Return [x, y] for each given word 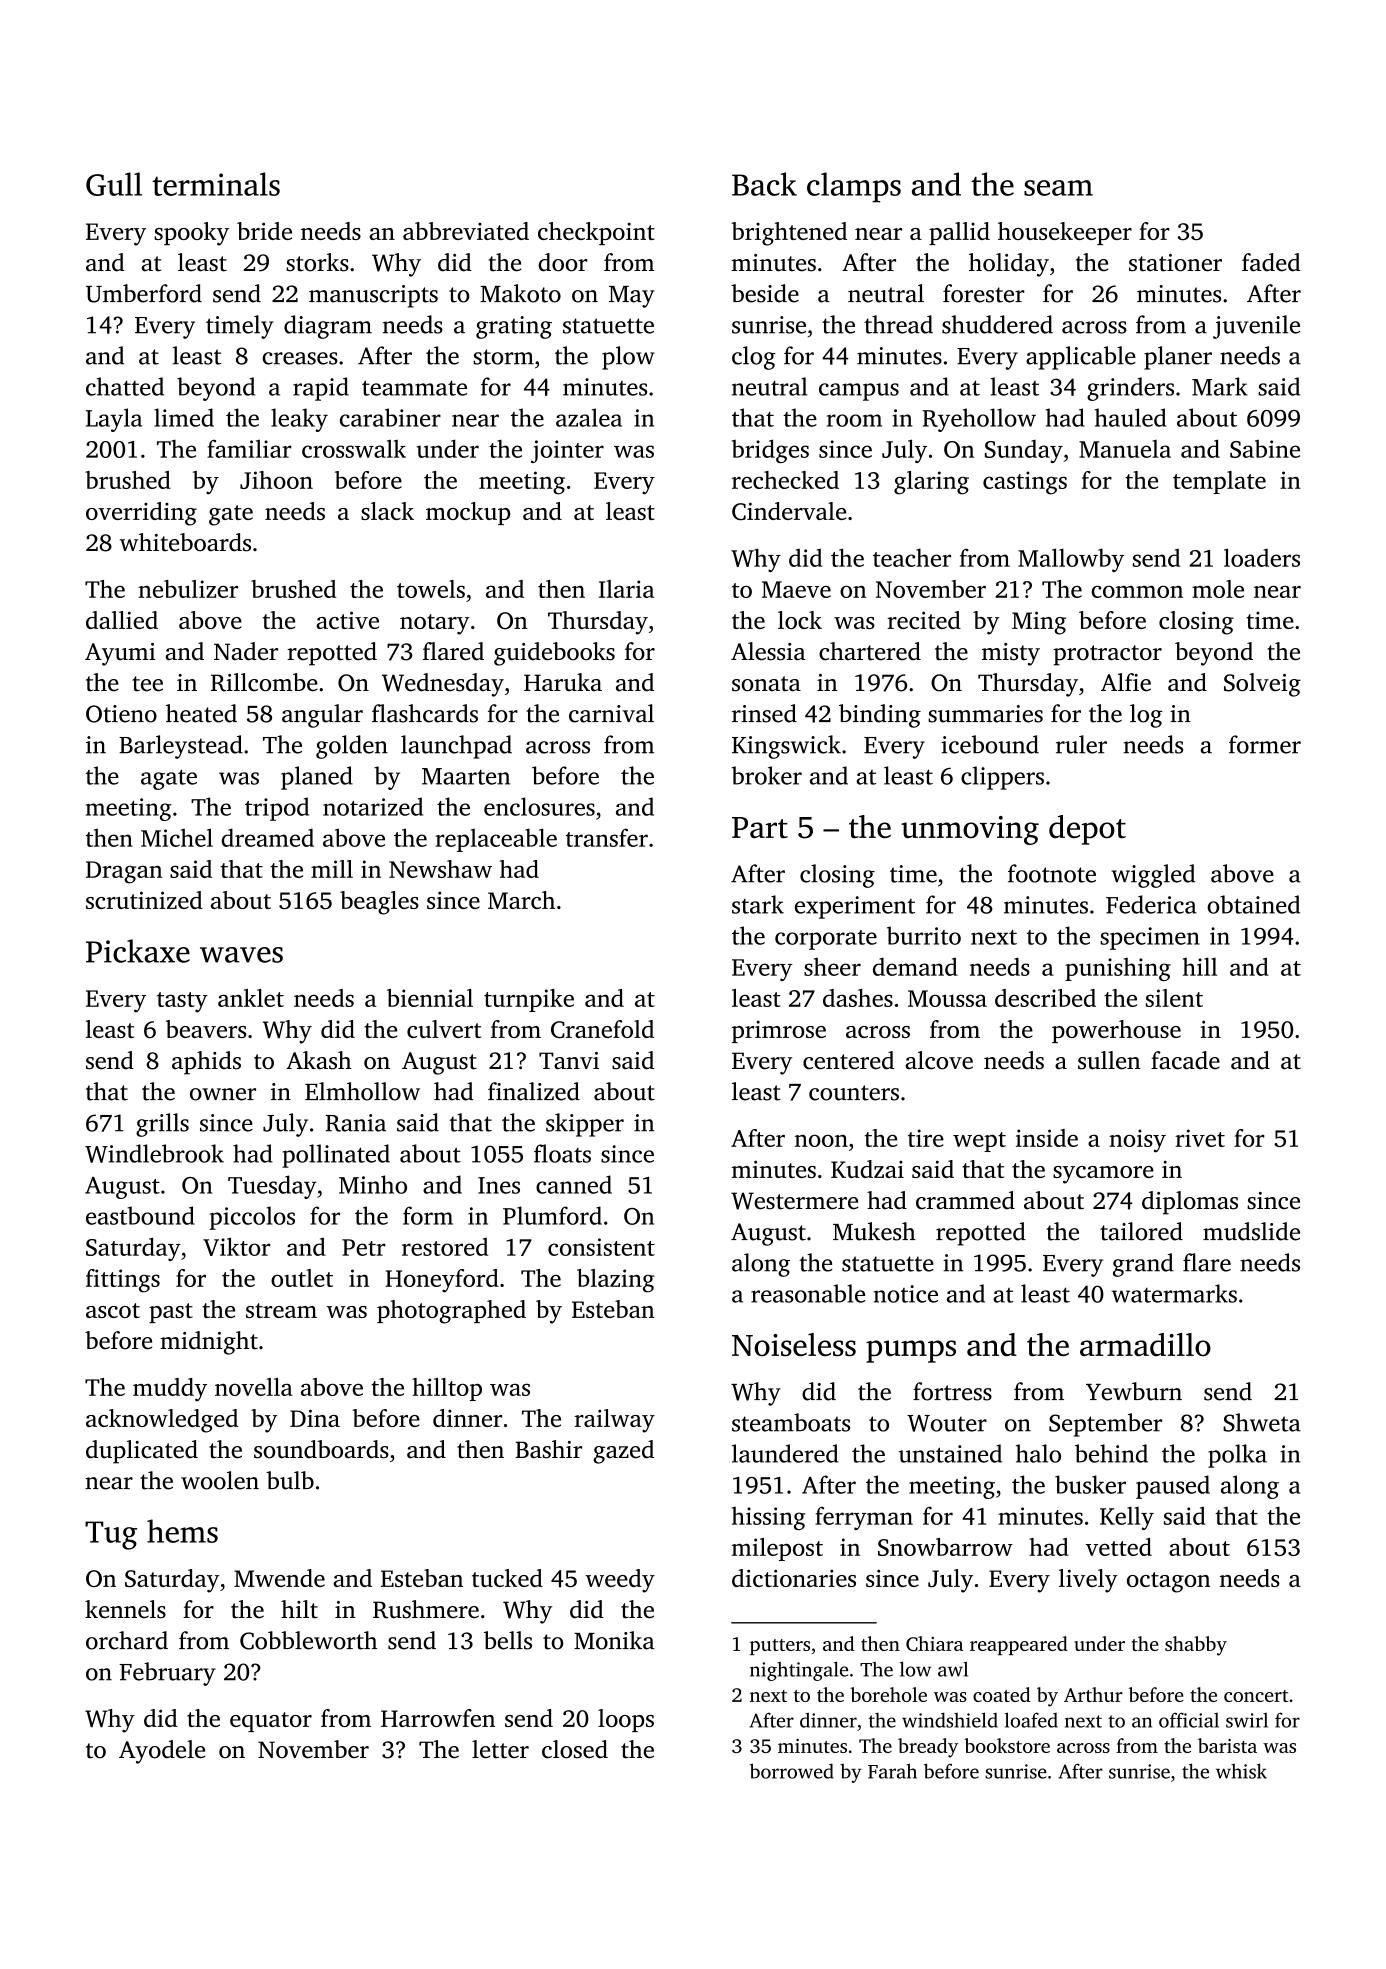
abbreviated [466, 231]
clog [754, 358]
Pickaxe [138, 951]
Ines [499, 1185]
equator [271, 1722]
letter [500, 1749]
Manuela [1125, 449]
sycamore [1103, 1175]
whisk [1241, 1771]
